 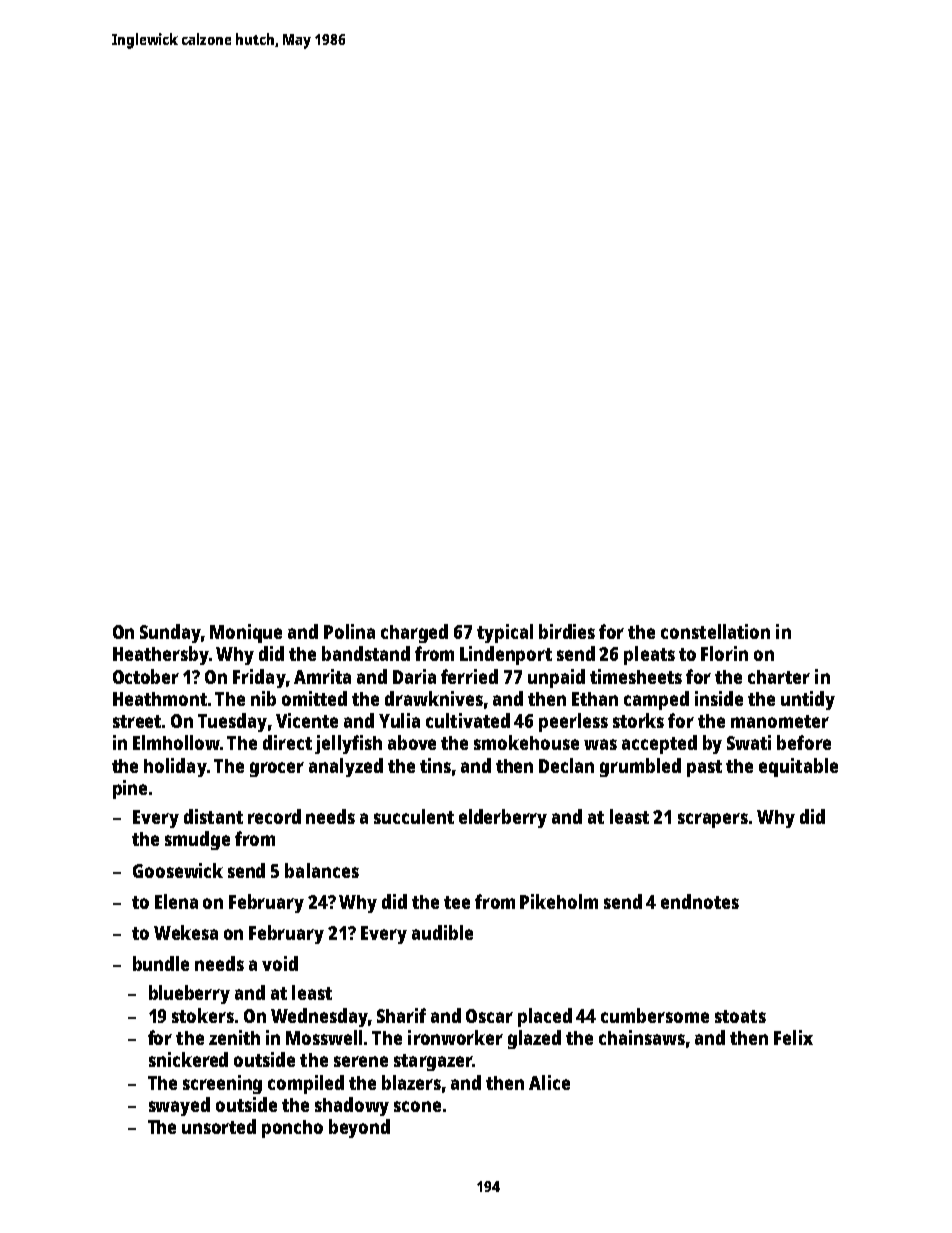 I want to click on birdies, so click(x=567, y=631).
